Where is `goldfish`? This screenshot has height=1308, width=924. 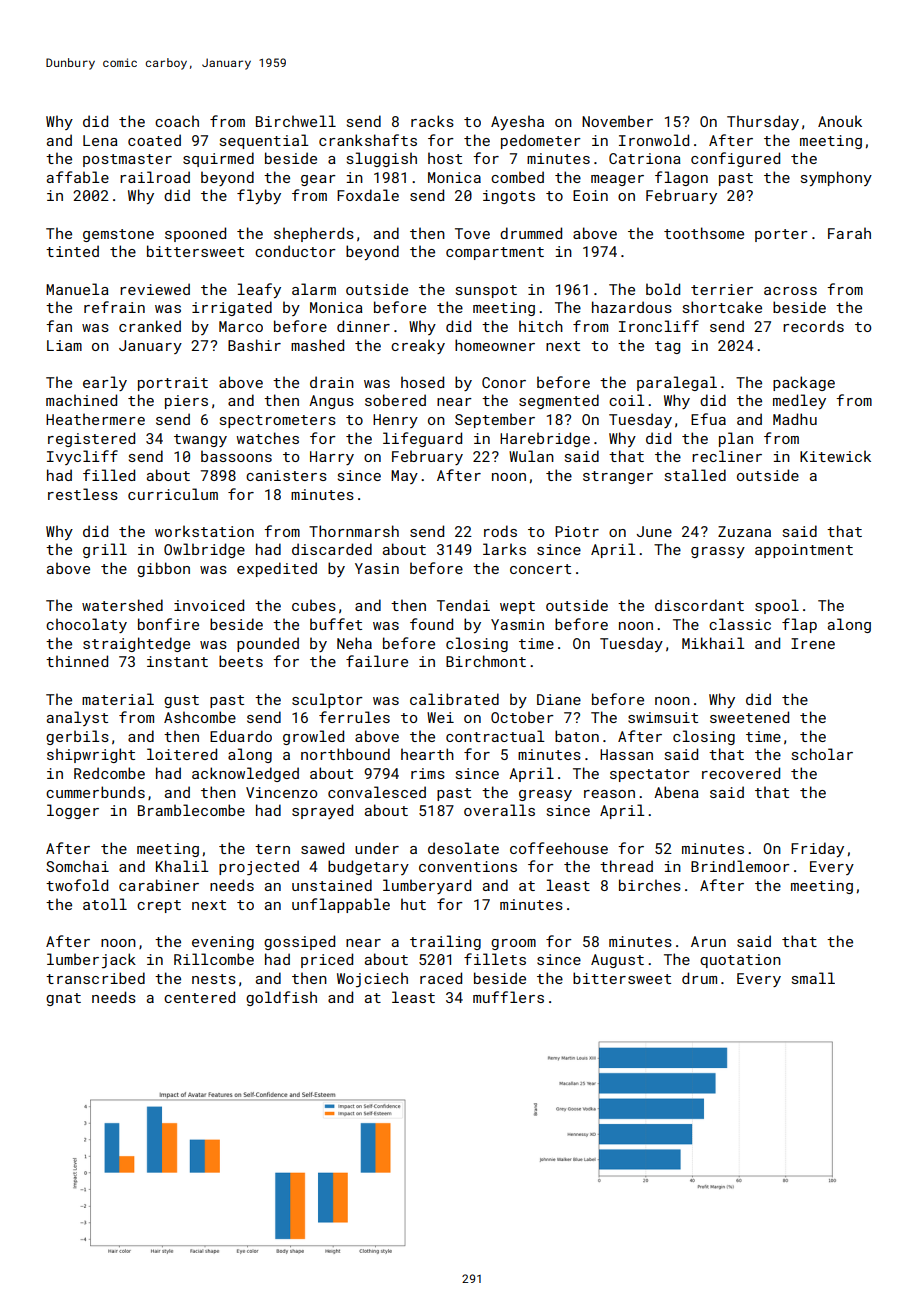
goldfish is located at coordinates (281, 998).
